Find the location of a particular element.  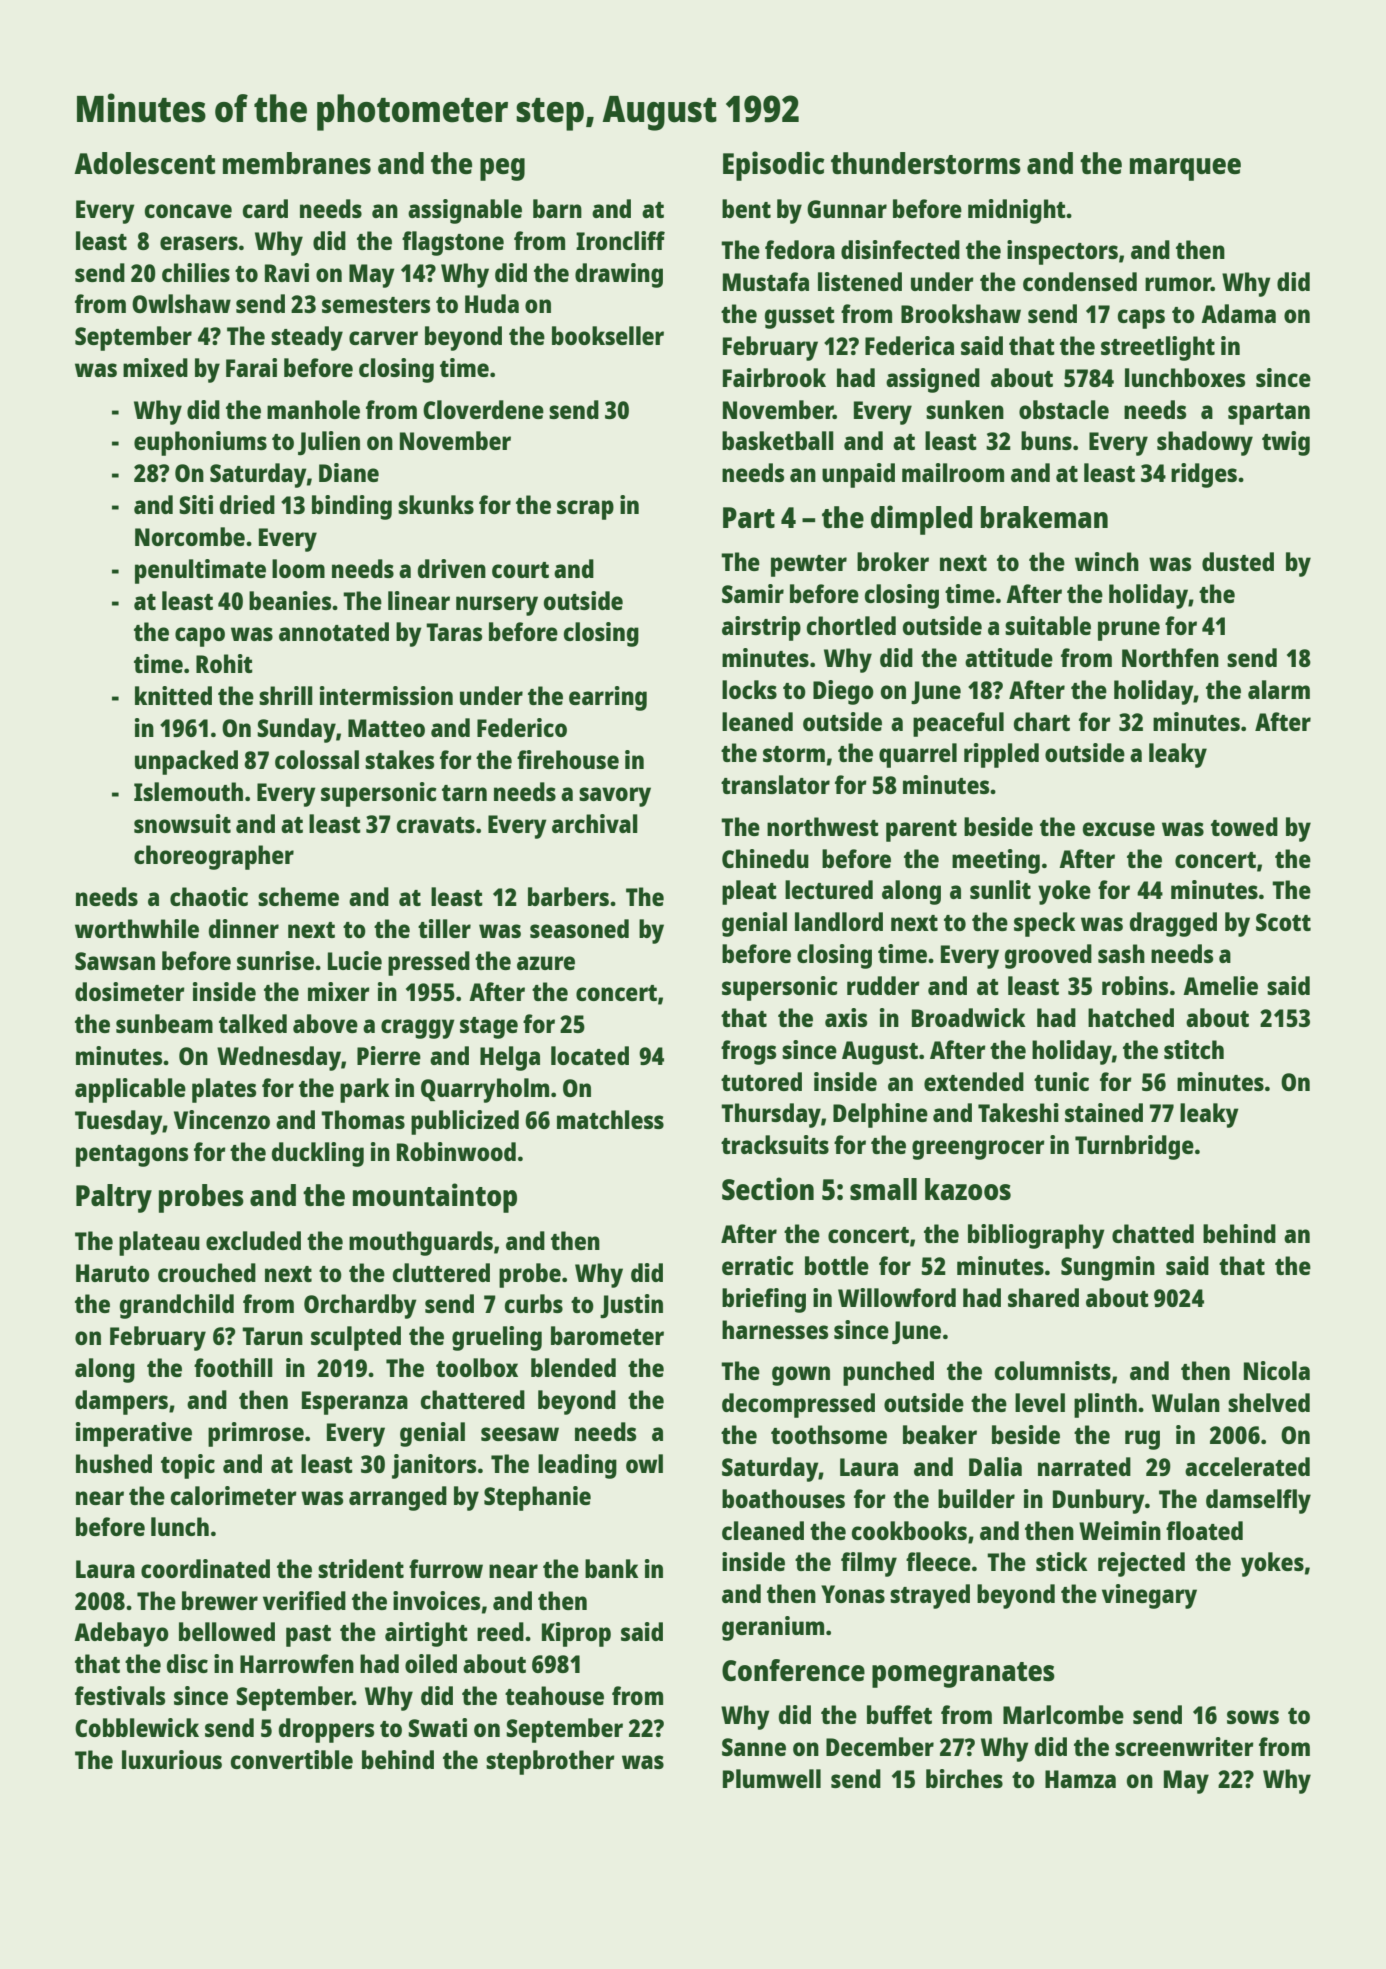

gown is located at coordinates (801, 1376).
